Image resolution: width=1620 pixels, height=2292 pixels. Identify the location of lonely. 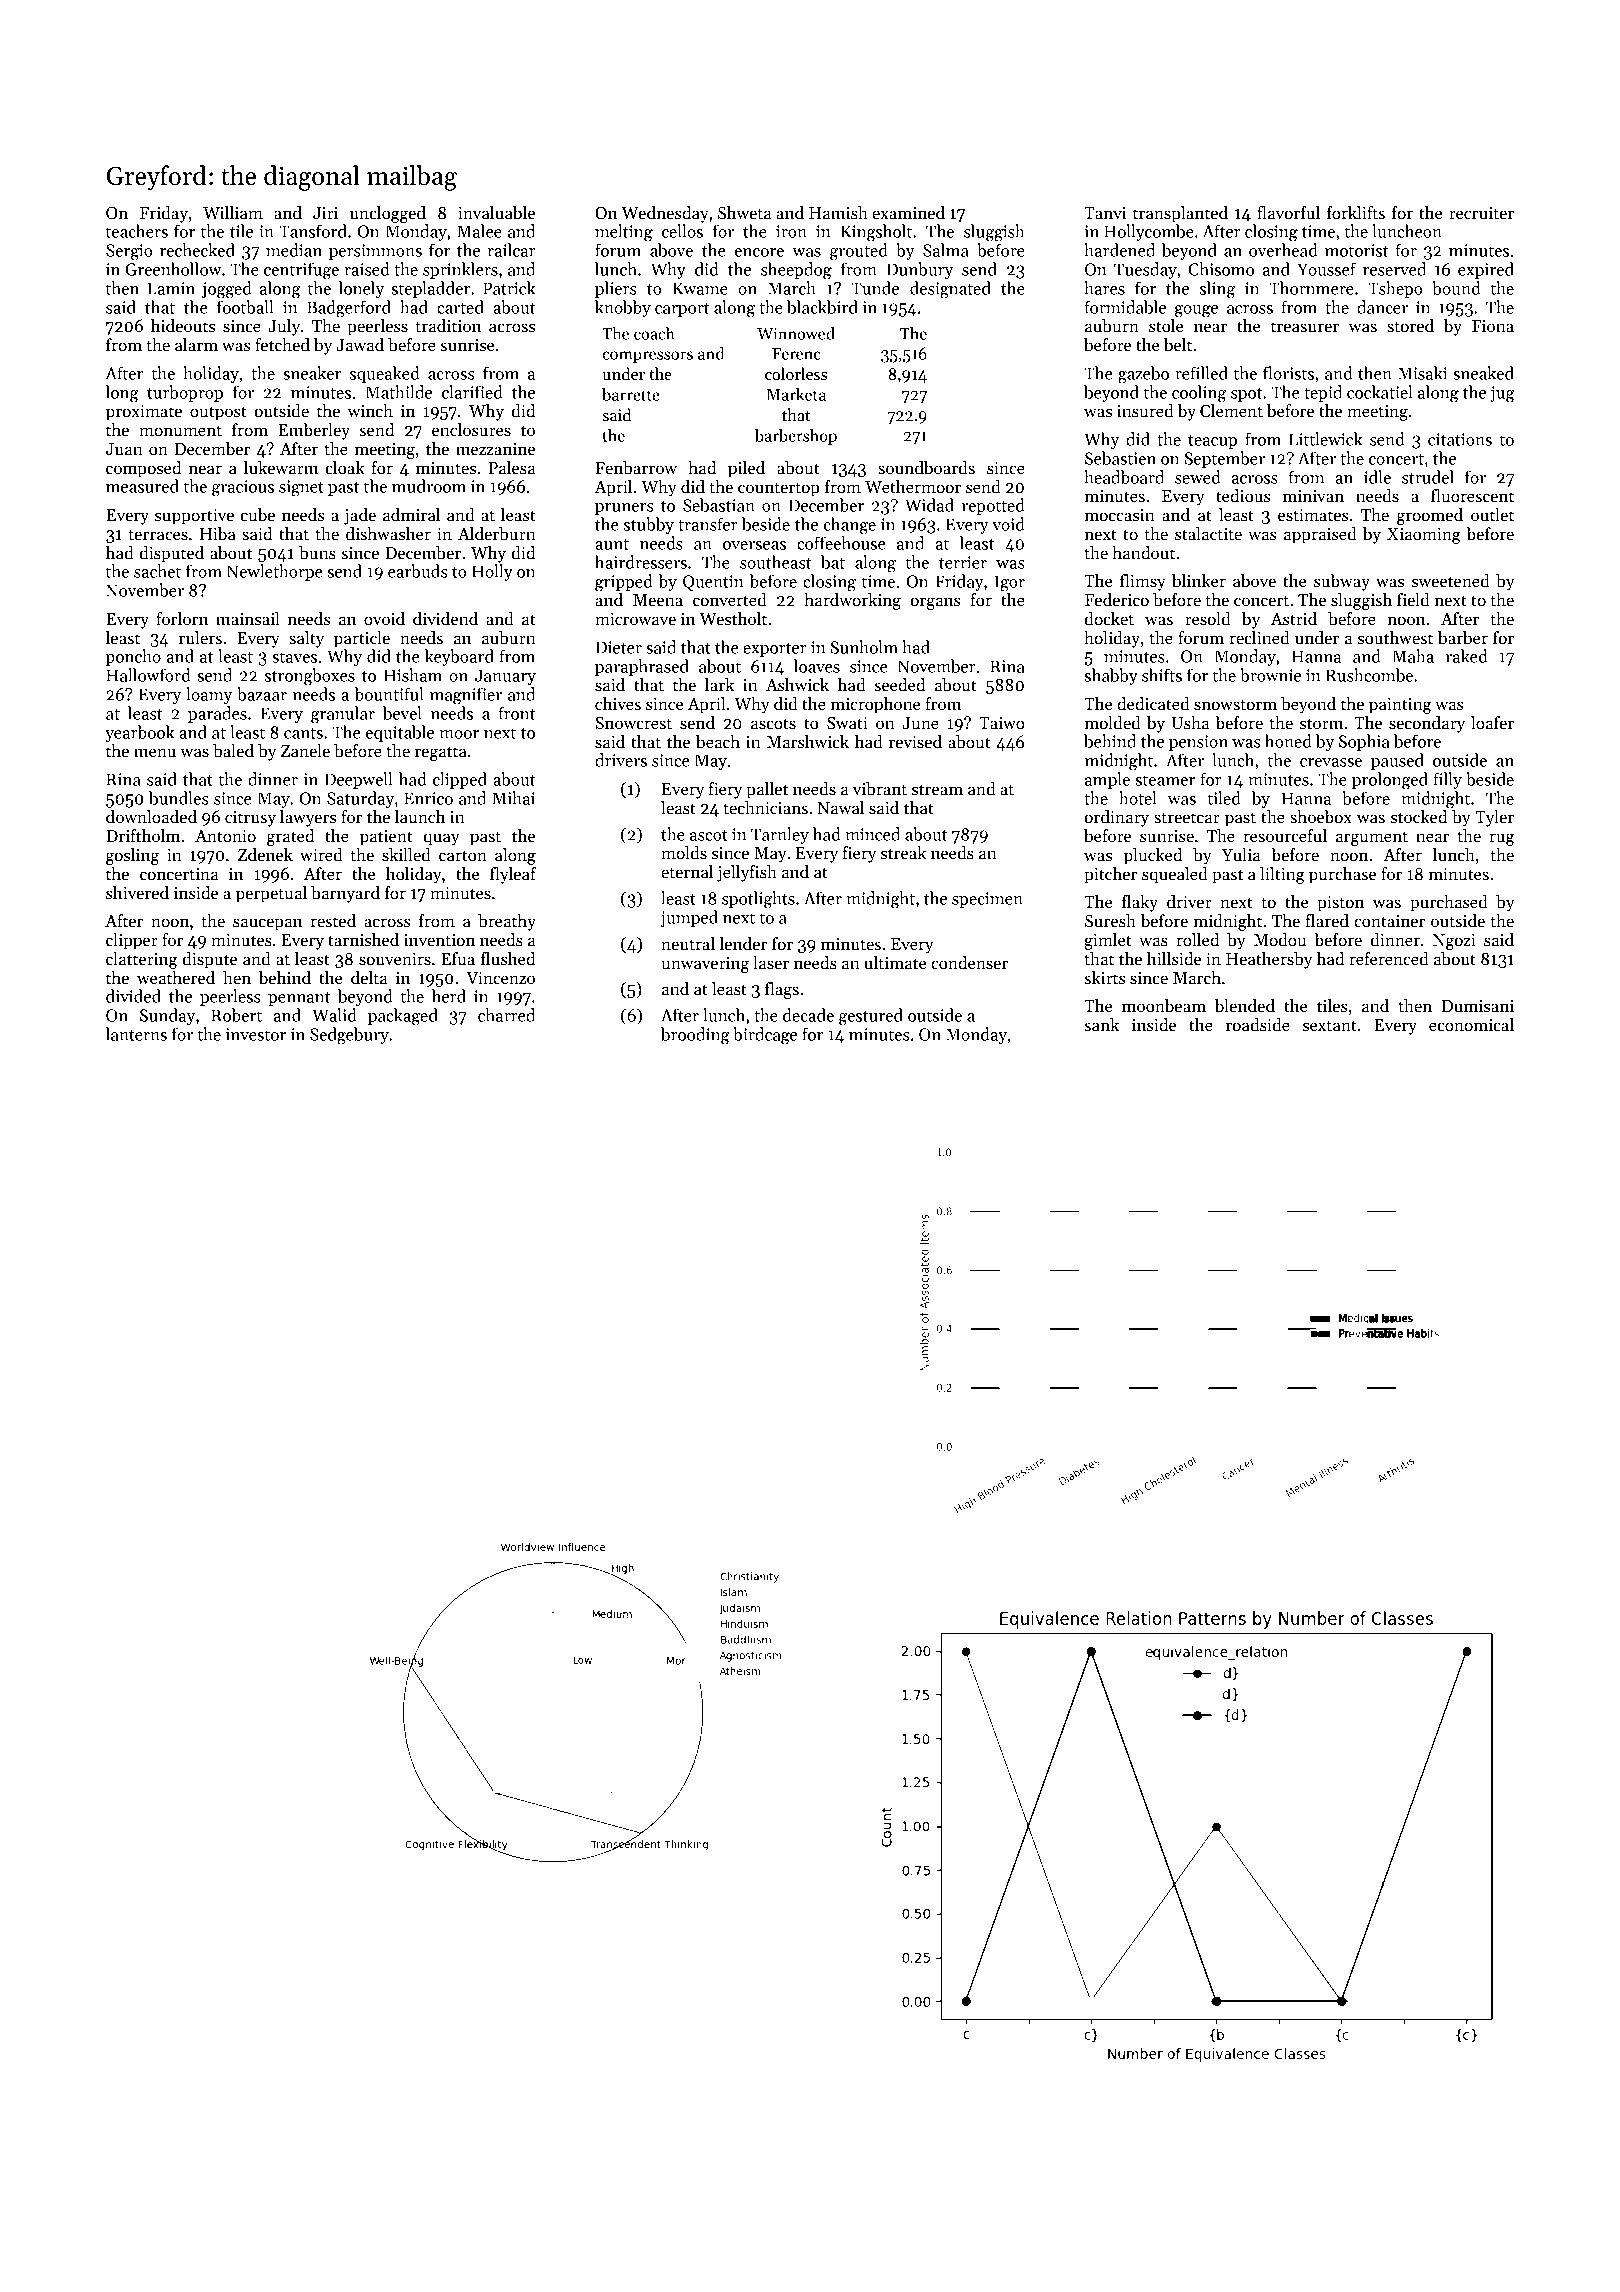
(361, 289).
